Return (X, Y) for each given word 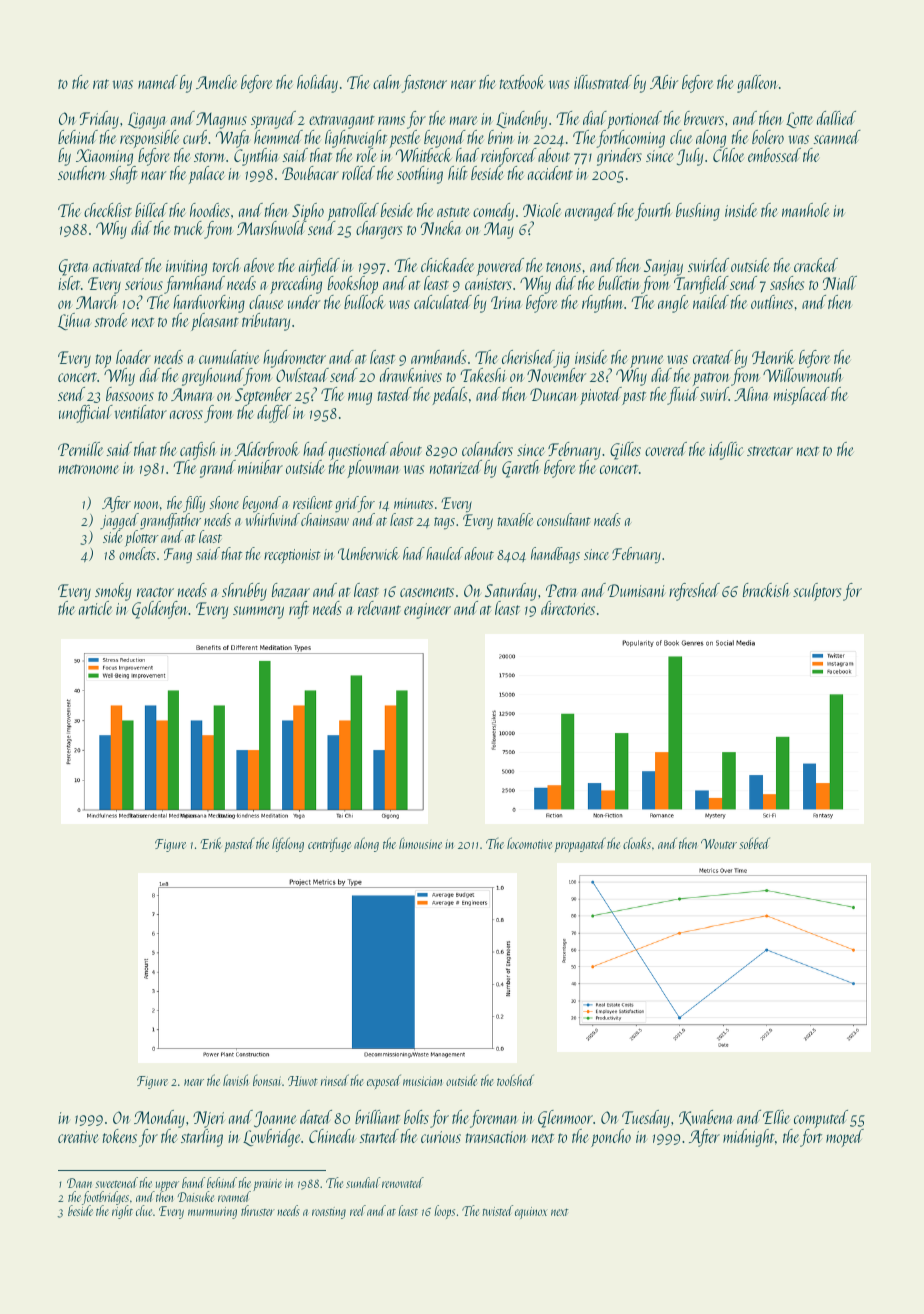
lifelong (288, 844)
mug (360, 398)
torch (226, 265)
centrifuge (329, 844)
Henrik (773, 357)
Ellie (776, 1117)
